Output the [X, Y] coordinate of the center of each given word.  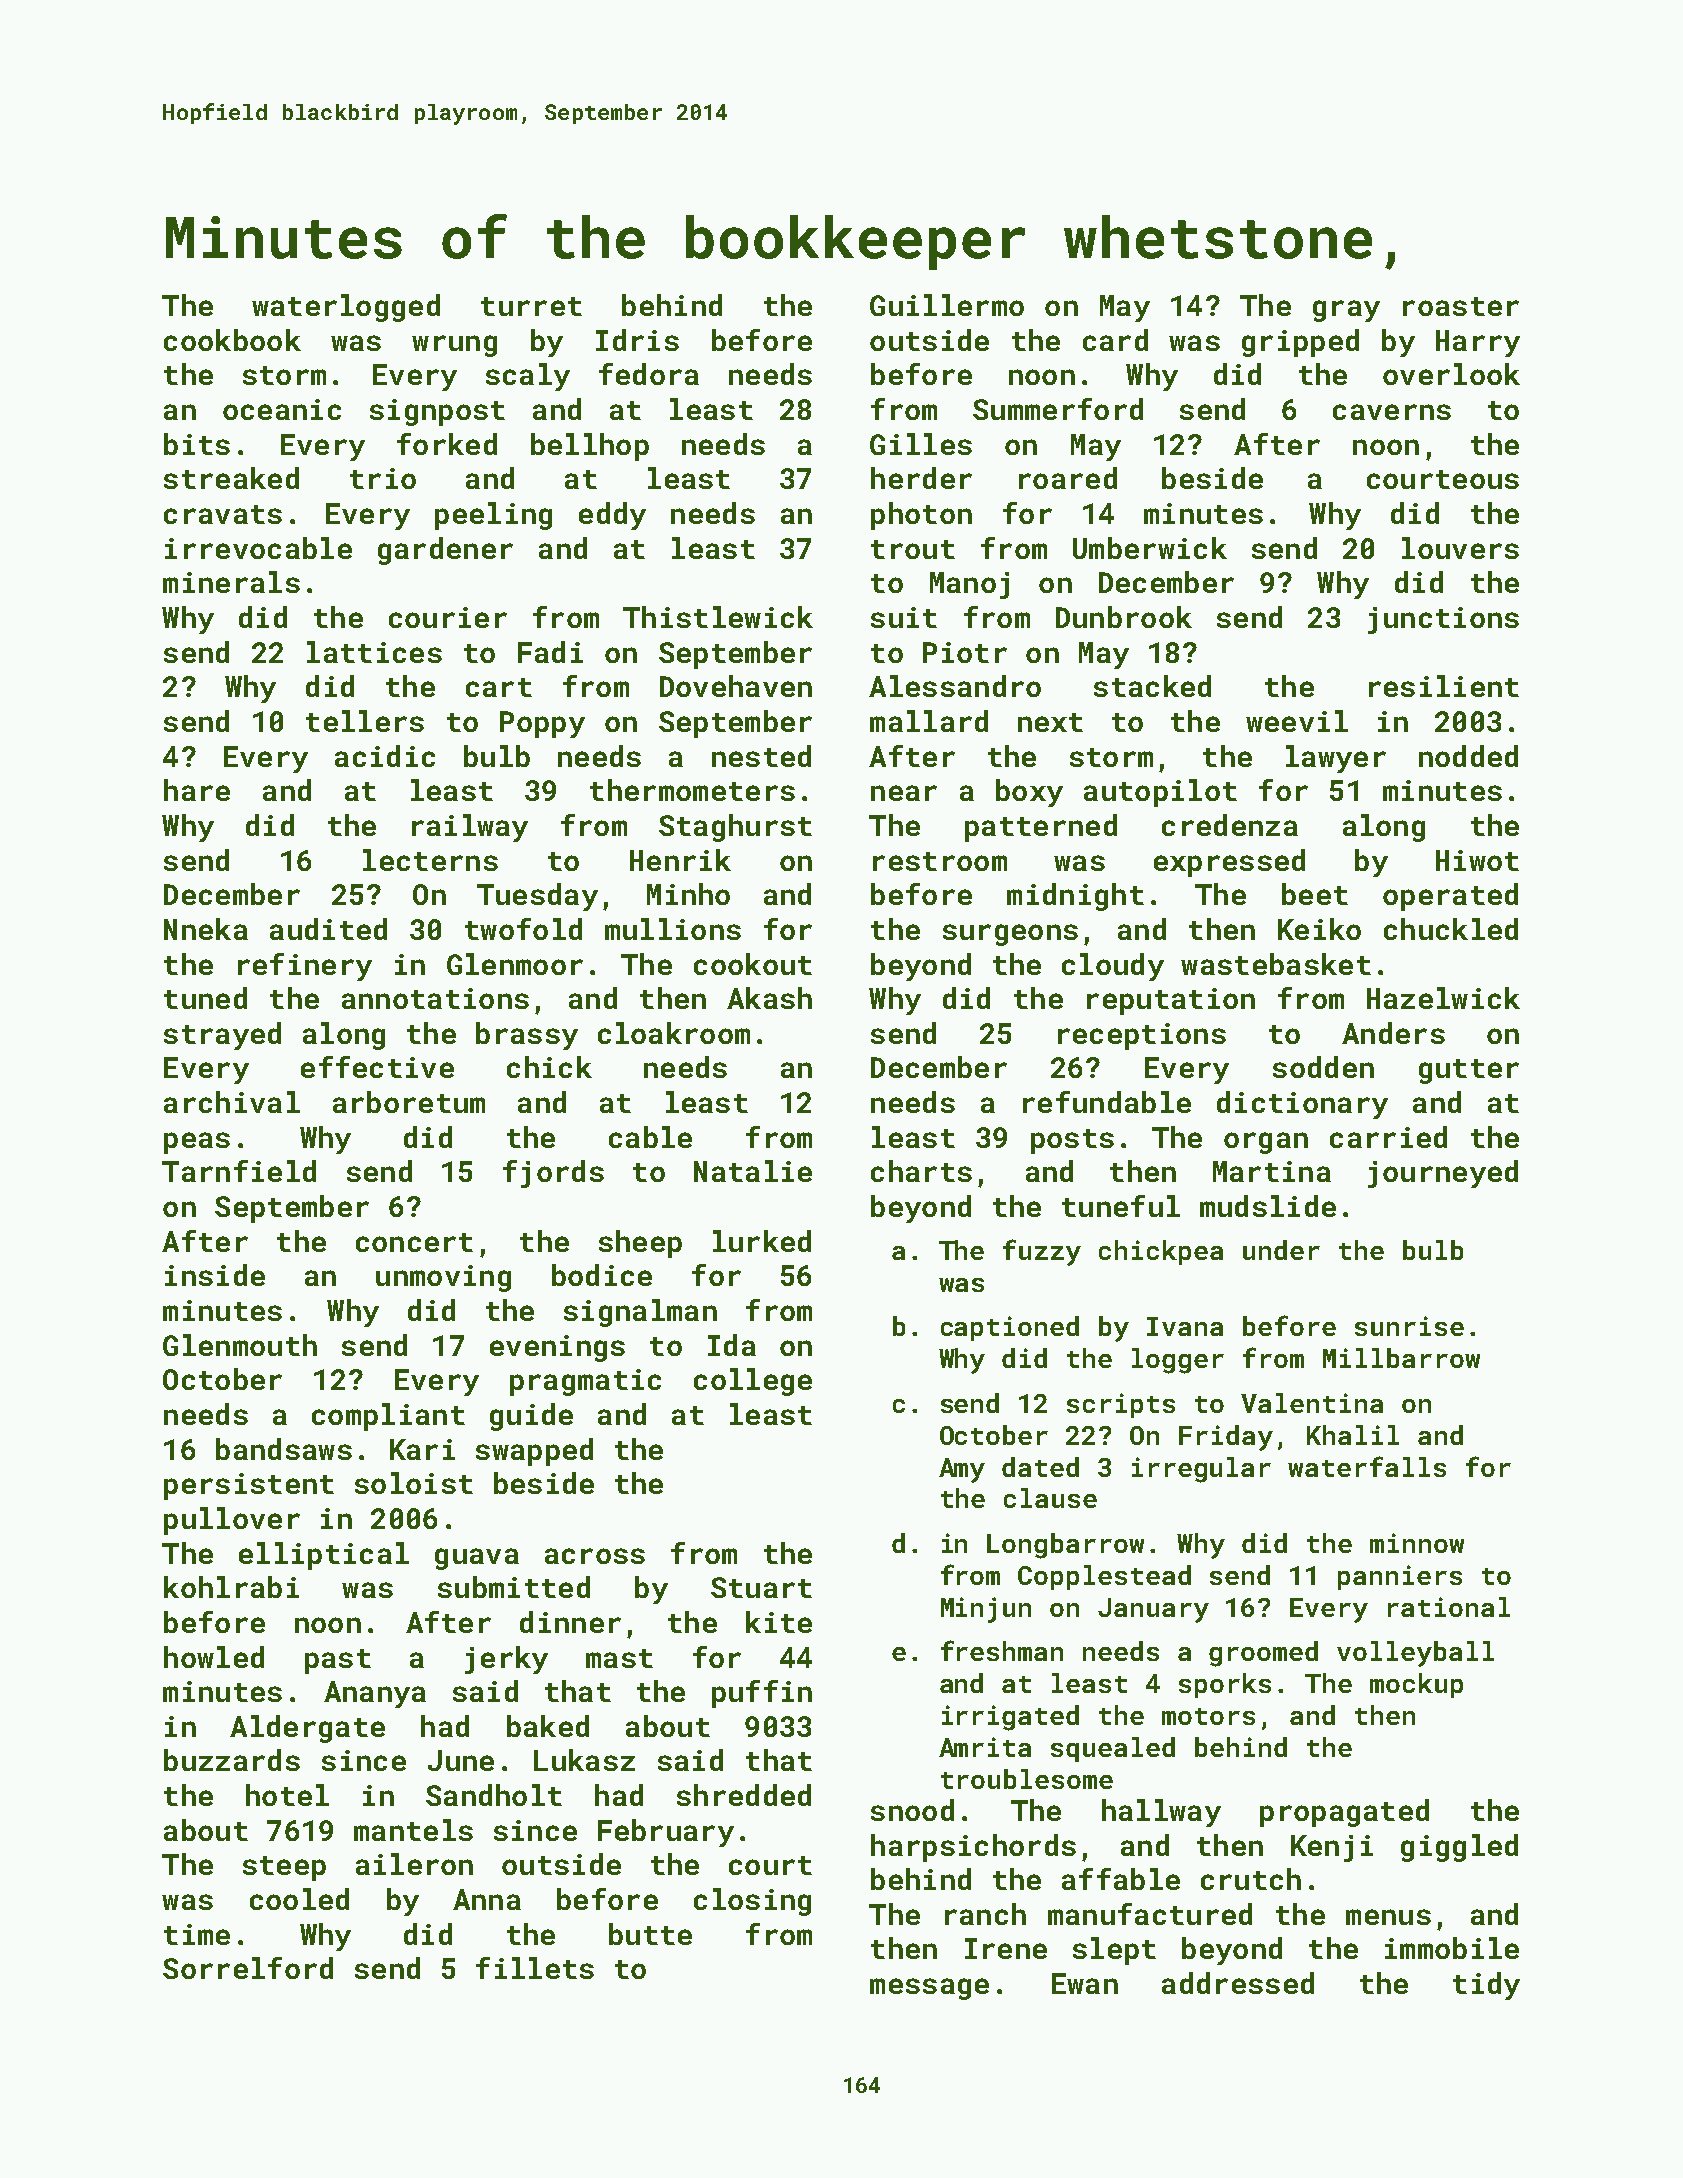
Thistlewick [718, 617]
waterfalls [1367, 1466]
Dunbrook [1124, 617]
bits [197, 444]
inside [215, 1275]
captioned [1010, 1328]
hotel [287, 1795]
